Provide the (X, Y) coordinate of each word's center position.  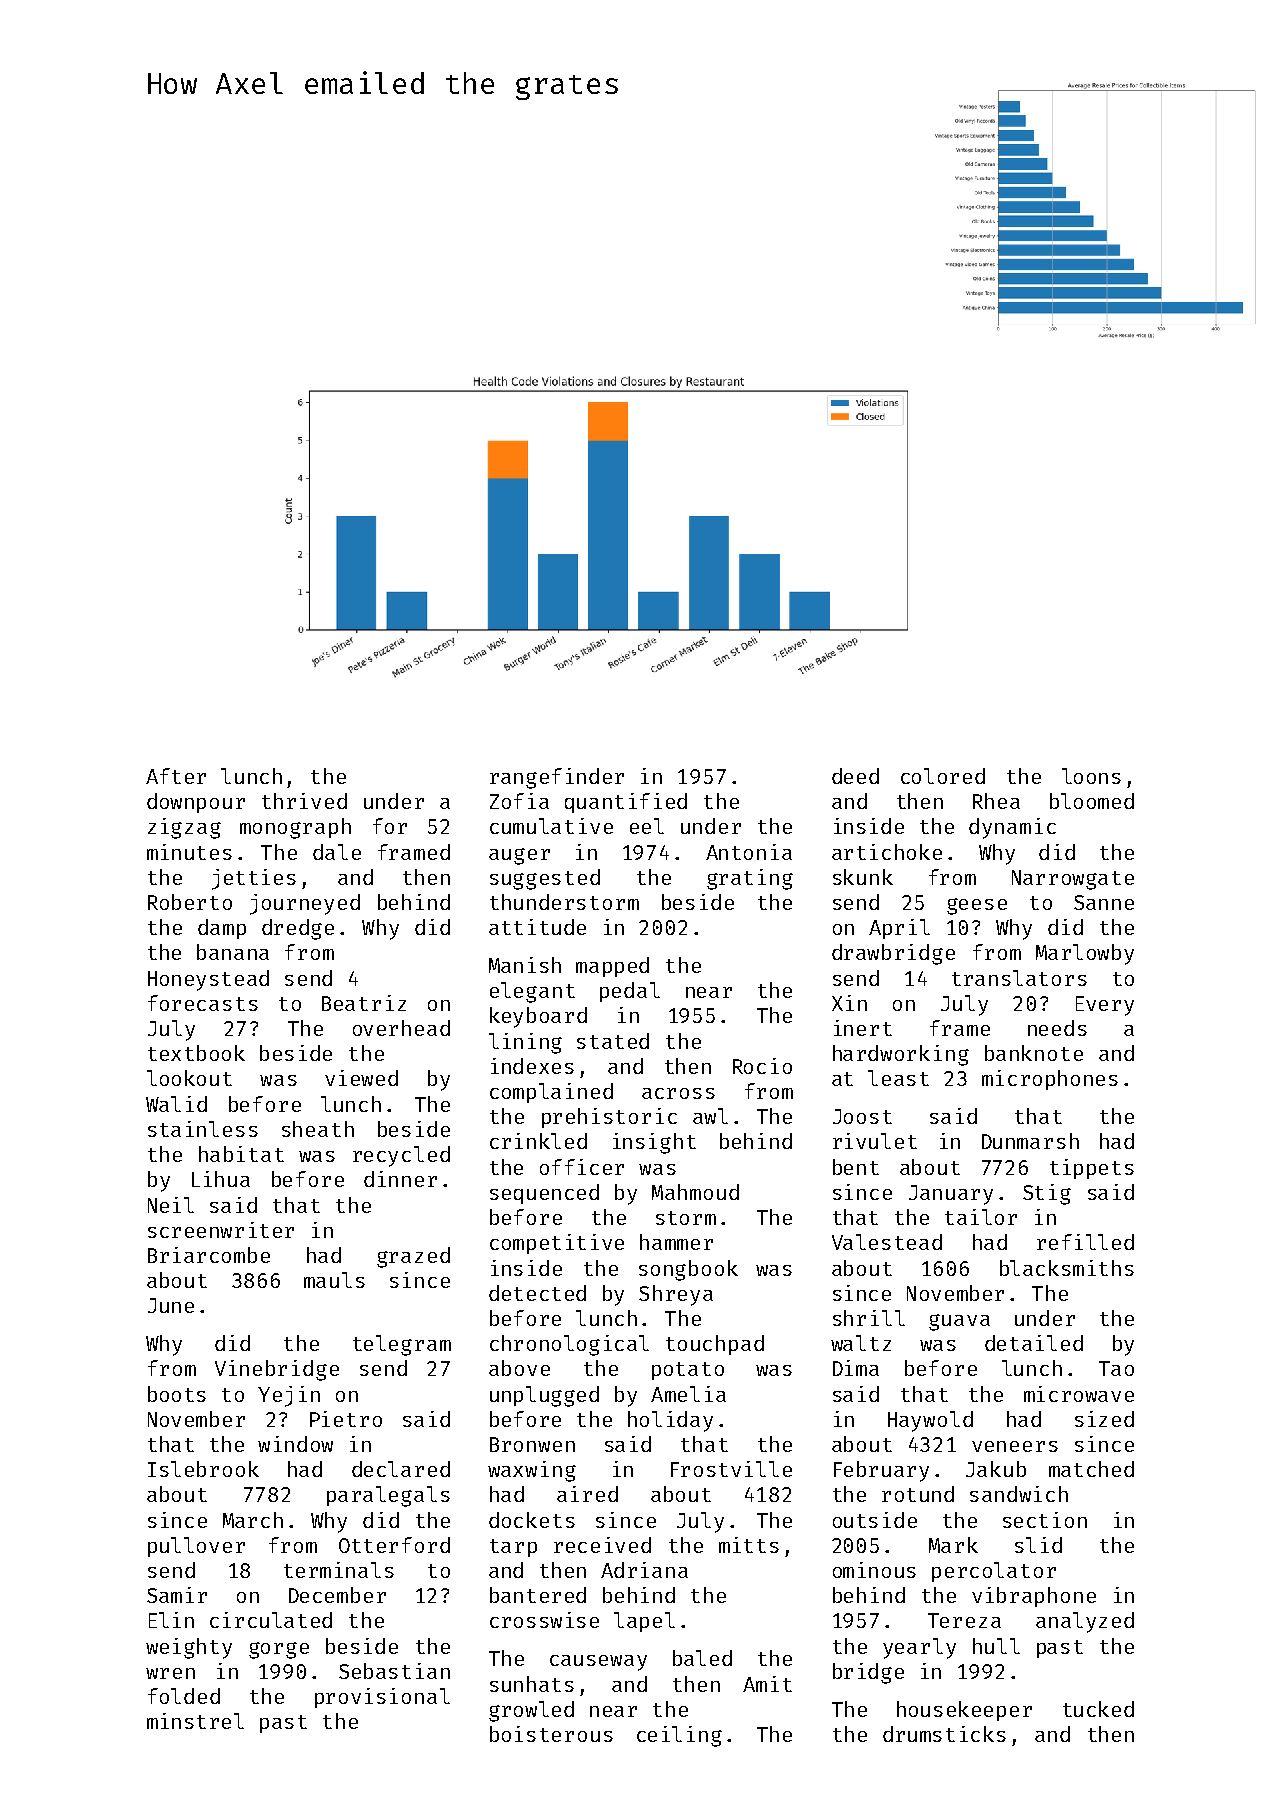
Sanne (1104, 902)
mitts (749, 1545)
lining (525, 1043)
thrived (304, 801)
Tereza (964, 1620)
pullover (196, 1547)
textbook (196, 1053)
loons (1091, 776)
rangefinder (557, 778)
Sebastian (394, 1671)
